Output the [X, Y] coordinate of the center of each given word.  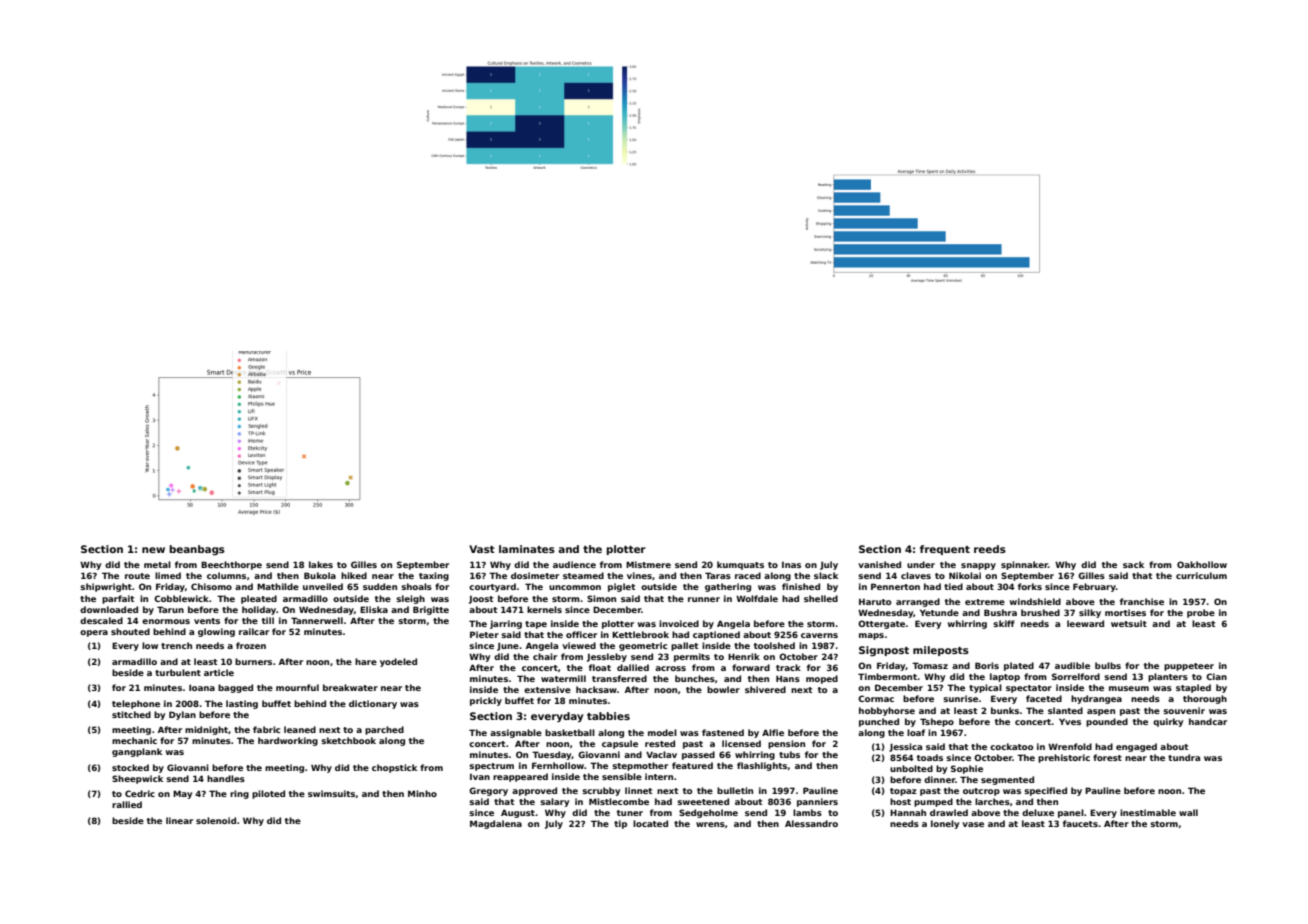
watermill [563, 678]
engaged [1136, 747]
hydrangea [1096, 699]
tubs [789, 754]
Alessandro [811, 823]
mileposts [941, 651]
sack [1133, 564]
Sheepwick [137, 779]
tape [536, 625]
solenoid [216, 820]
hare [366, 661]
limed [168, 575]
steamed [583, 575]
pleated [259, 599]
